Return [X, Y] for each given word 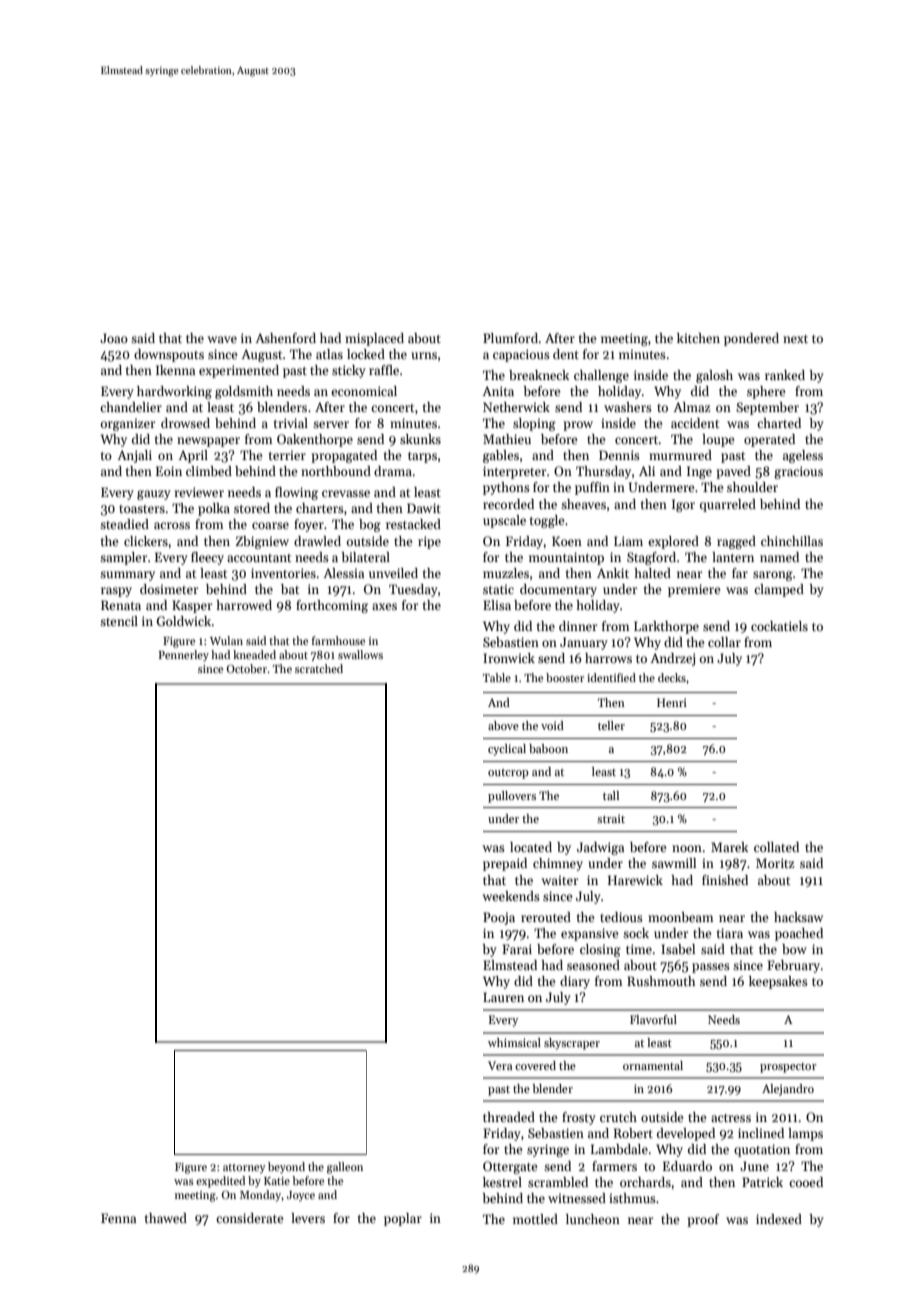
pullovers [512, 797]
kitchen [698, 338]
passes [711, 968]
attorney [244, 1169]
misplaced [374, 339]
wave [222, 339]
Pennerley [183, 656]
